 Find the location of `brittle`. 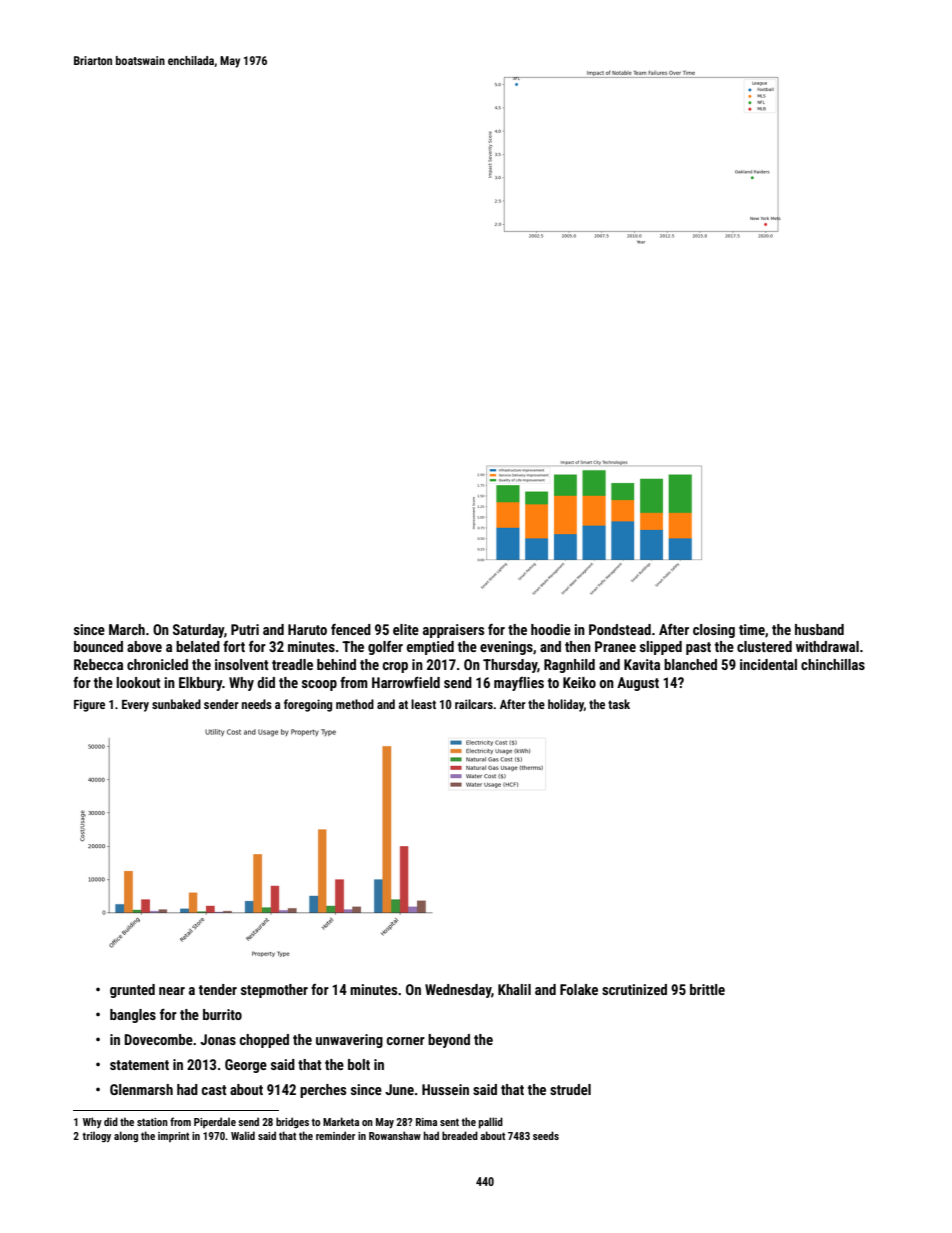

brittle is located at coordinates (707, 989).
